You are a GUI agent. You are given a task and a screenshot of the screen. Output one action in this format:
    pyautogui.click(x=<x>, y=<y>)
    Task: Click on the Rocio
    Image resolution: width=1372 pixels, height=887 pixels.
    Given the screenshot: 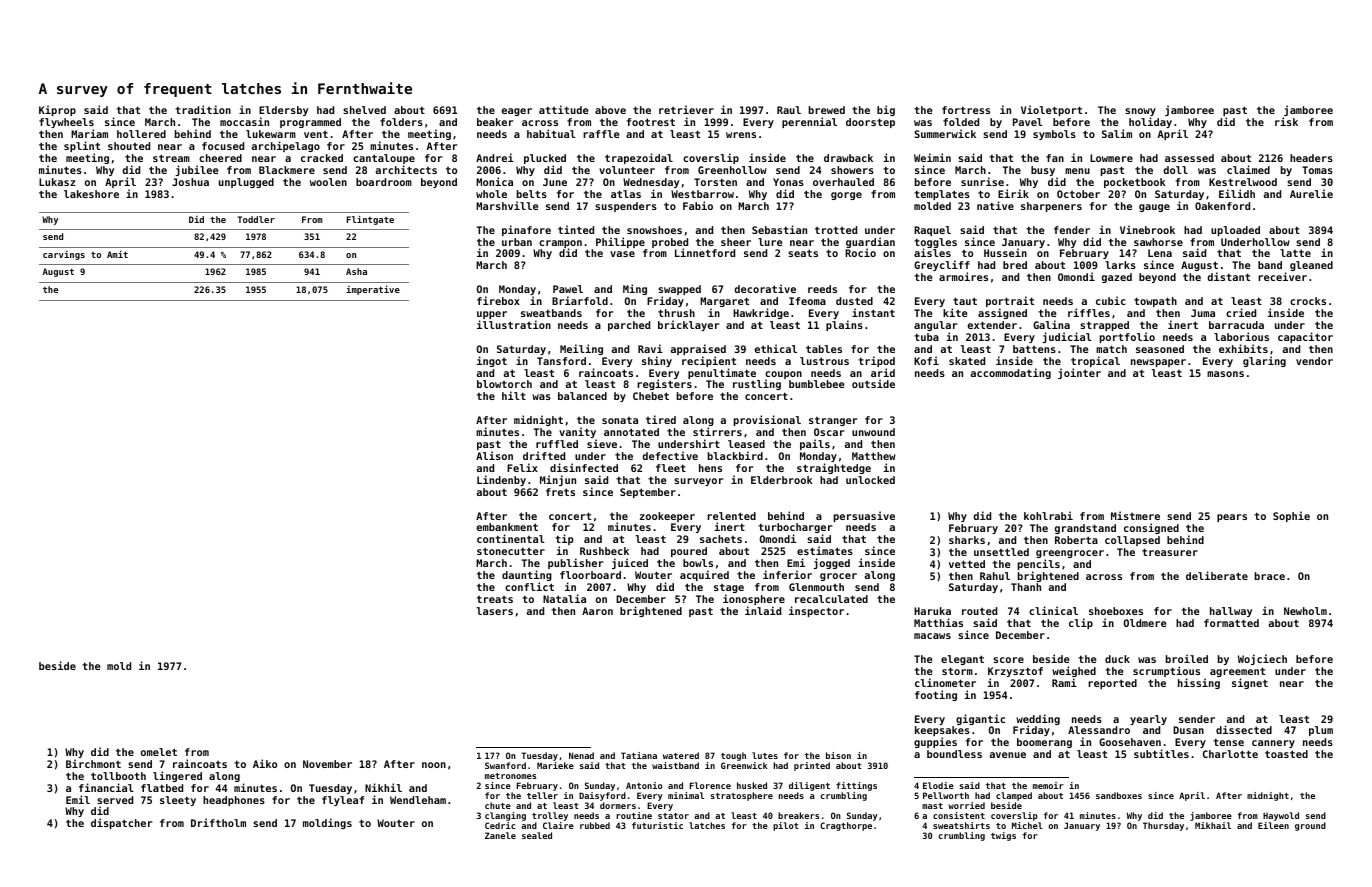 What is the action you would take?
    pyautogui.click(x=860, y=253)
